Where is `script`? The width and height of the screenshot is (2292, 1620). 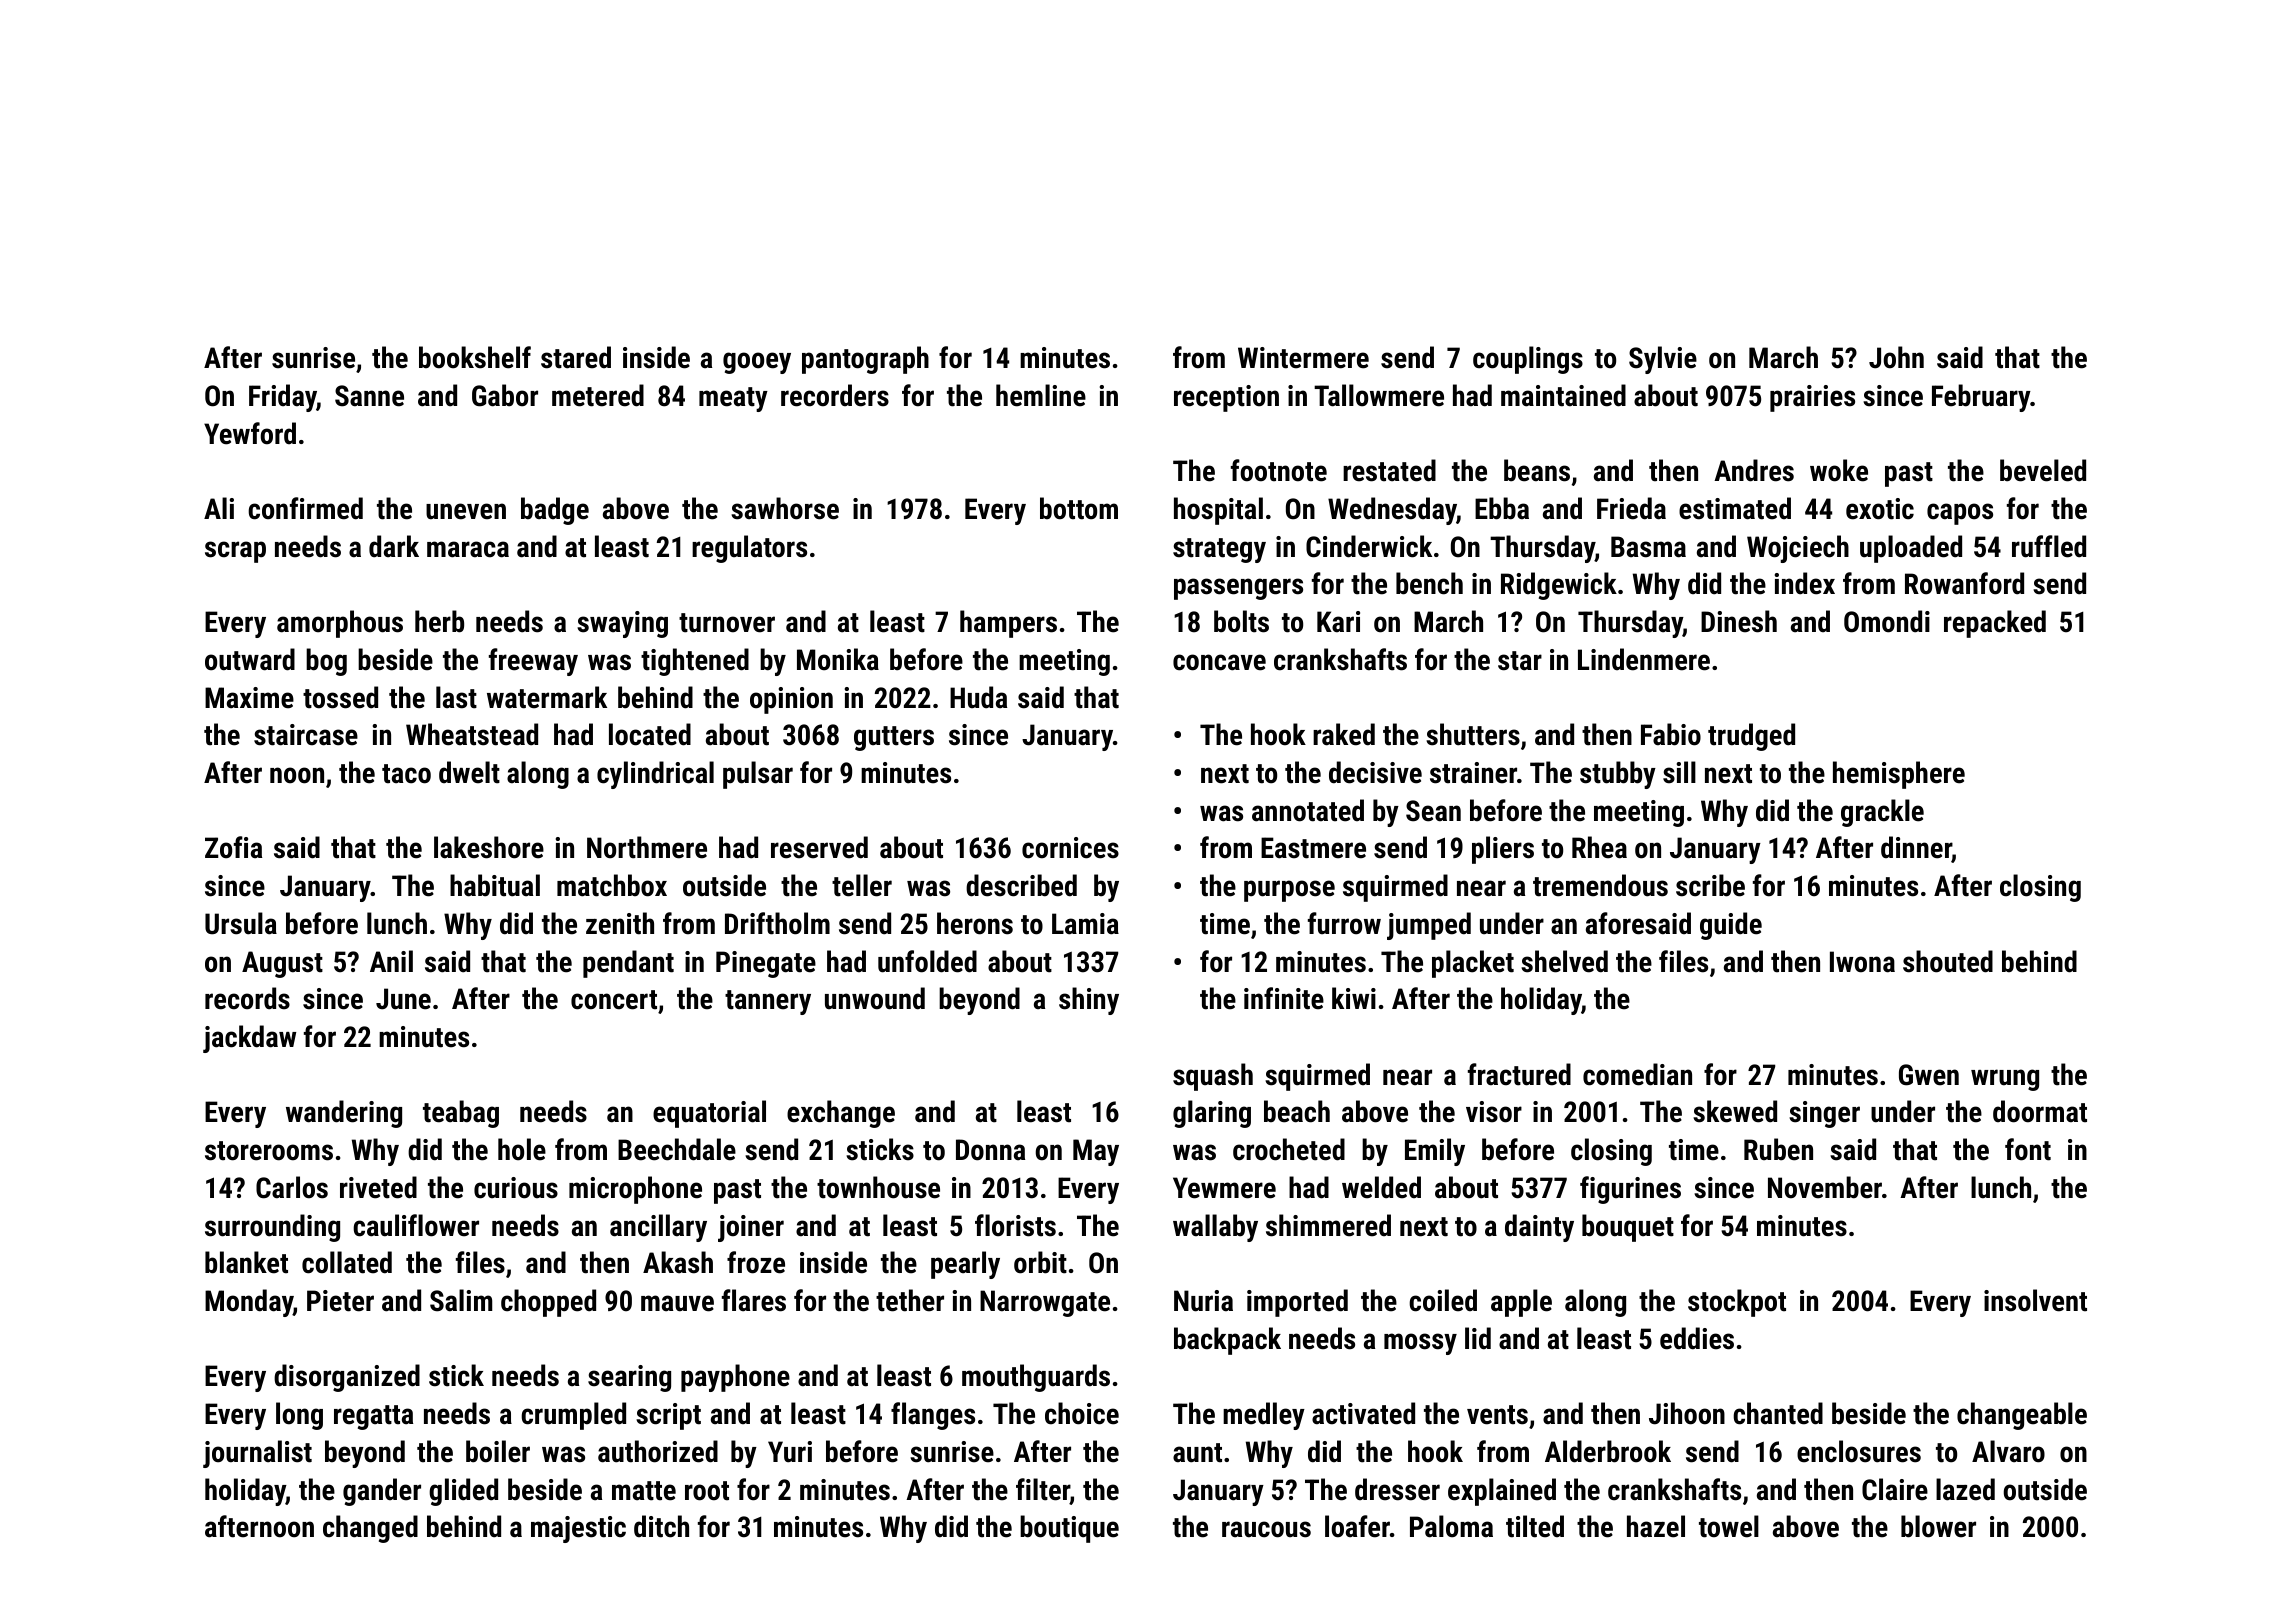 script is located at coordinates (668, 1416).
